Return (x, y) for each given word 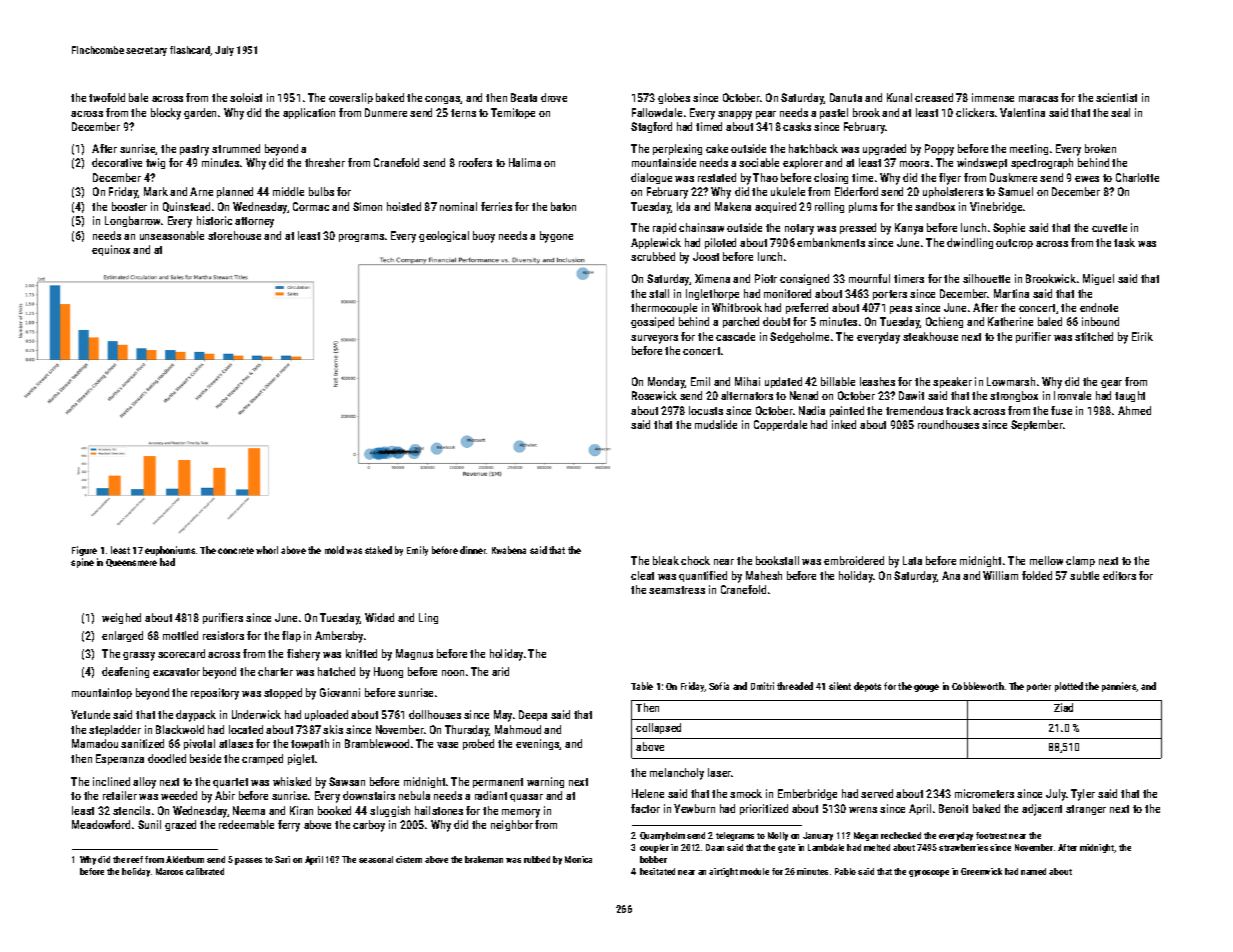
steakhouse (930, 336)
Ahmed (1134, 410)
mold (334, 550)
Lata (912, 560)
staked (378, 550)
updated (783, 382)
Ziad (1063, 707)
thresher (325, 162)
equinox (111, 250)
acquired (775, 207)
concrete (236, 550)
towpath (310, 744)
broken (1100, 148)
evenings (538, 744)
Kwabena (509, 550)
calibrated (205, 871)
